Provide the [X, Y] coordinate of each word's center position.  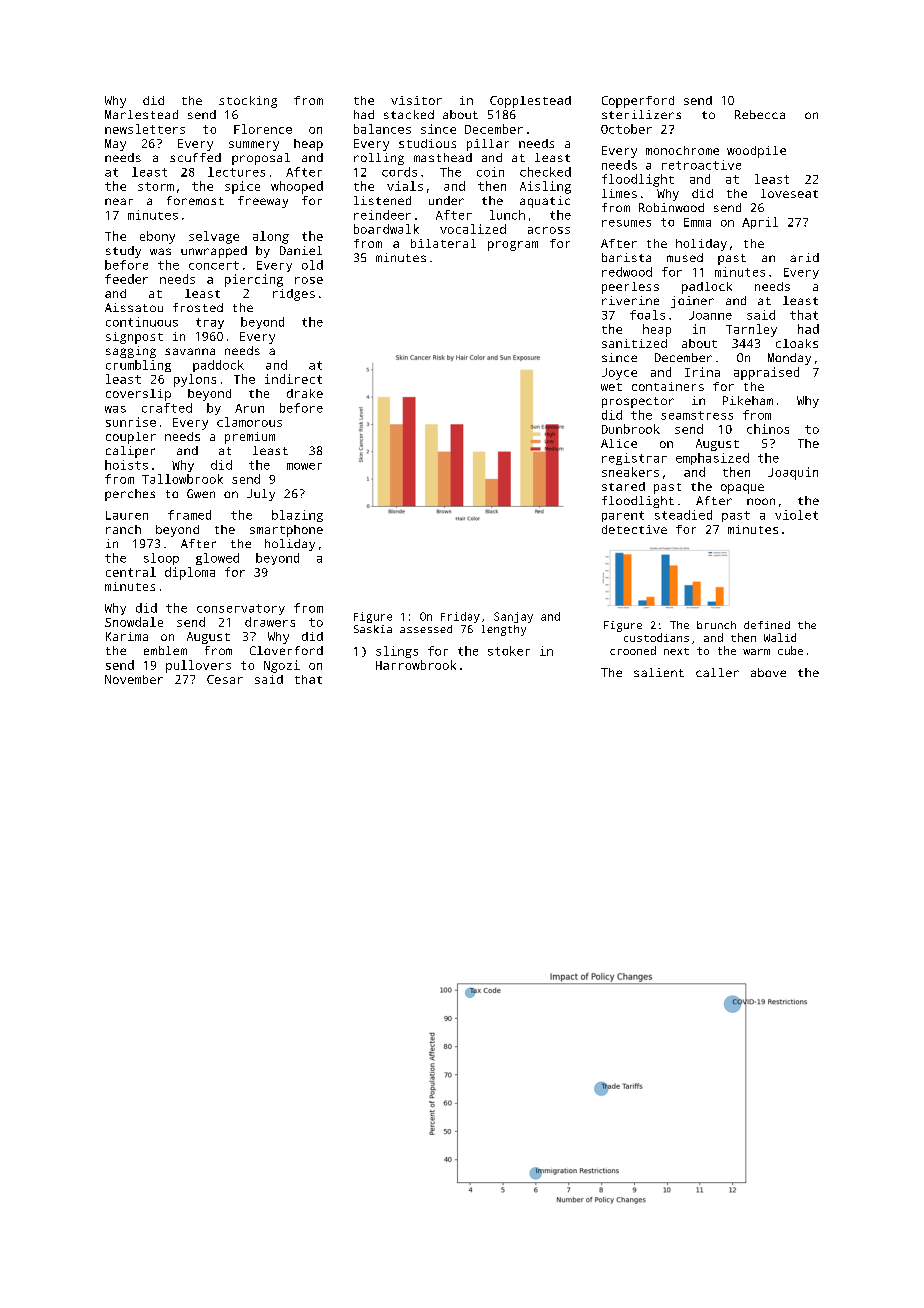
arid [804, 257]
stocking [248, 102]
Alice [619, 443]
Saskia [373, 629]
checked [545, 172]
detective [634, 529]
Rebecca [760, 114]
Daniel [301, 250]
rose [309, 280]
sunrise [131, 422]
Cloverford [286, 650]
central [131, 572]
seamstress [697, 415]
